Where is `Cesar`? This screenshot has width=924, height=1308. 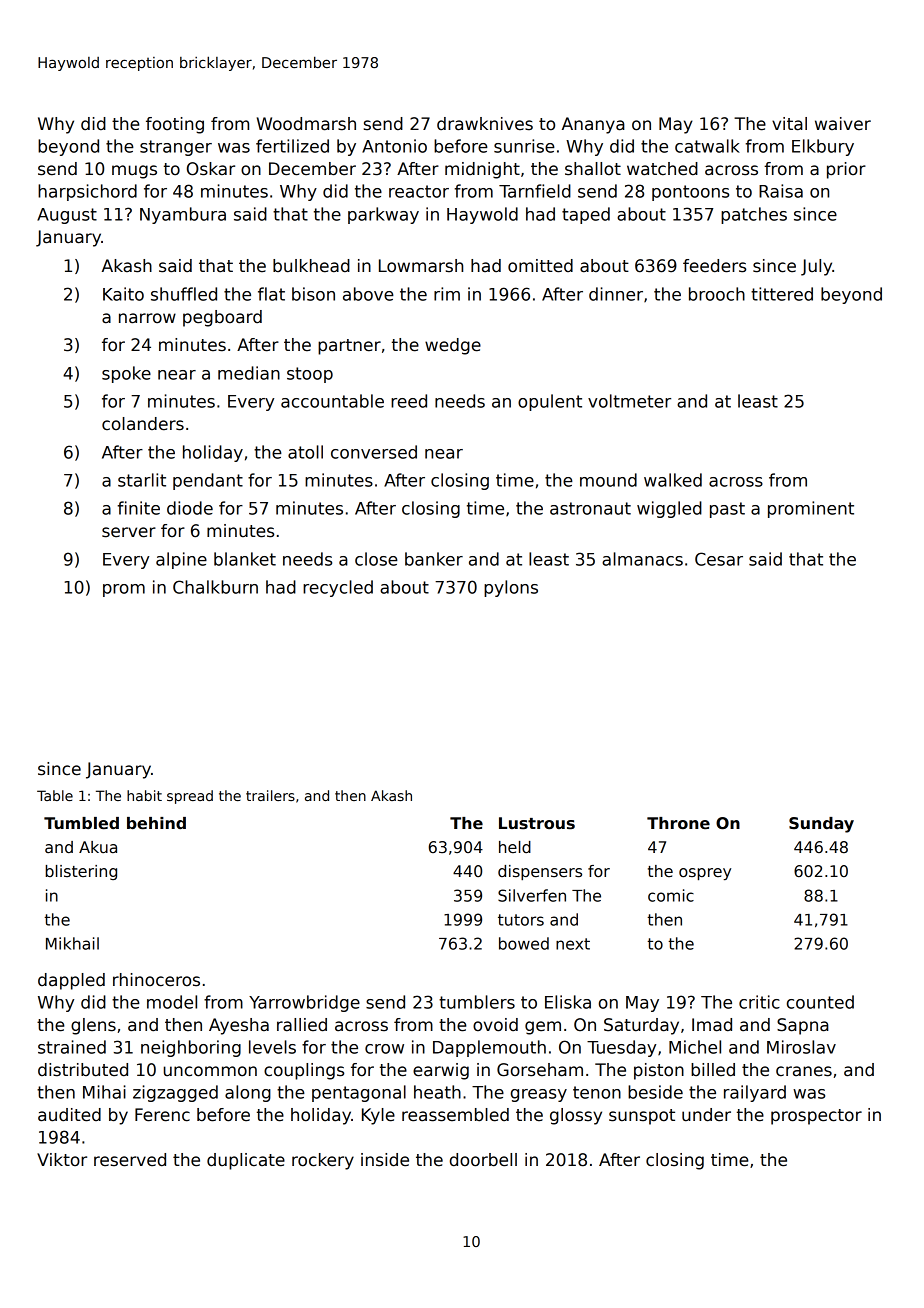
Cesar is located at coordinates (719, 559).
